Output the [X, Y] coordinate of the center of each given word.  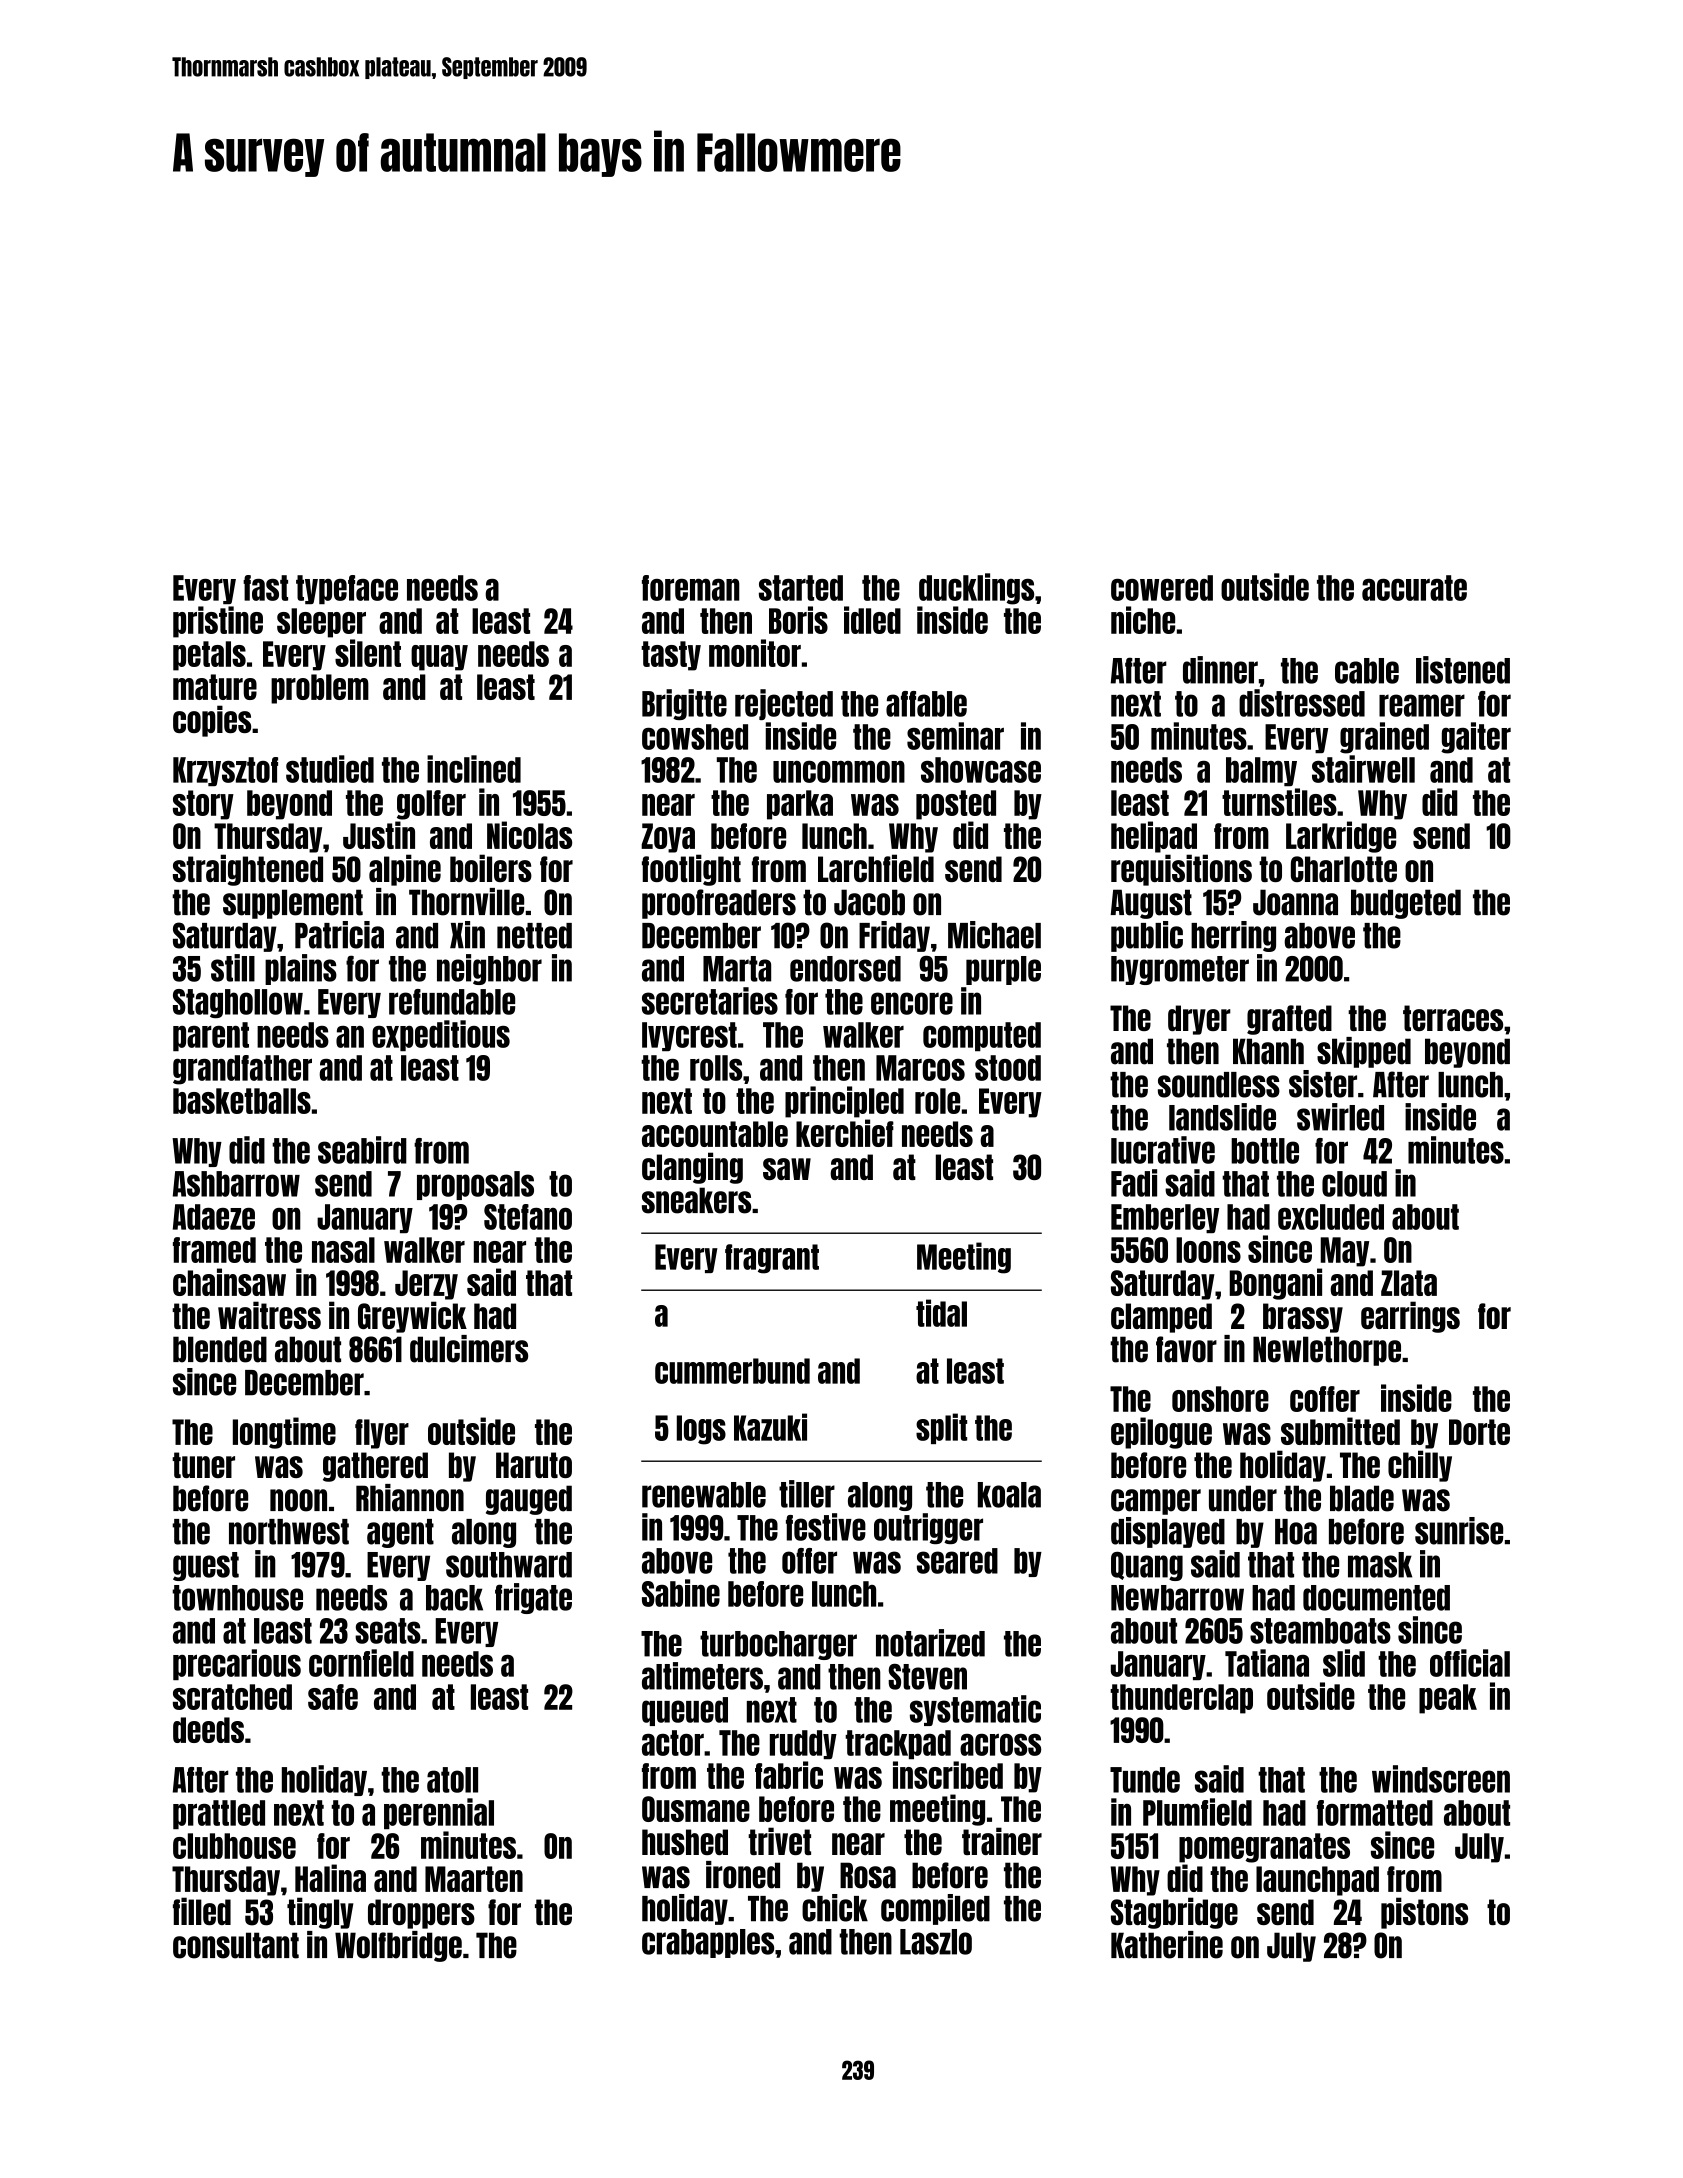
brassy [1303, 1318]
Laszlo [936, 1942]
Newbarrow [1177, 1598]
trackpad [898, 1744]
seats [388, 1631]
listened [1463, 670]
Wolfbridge [398, 1946]
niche [1143, 620]
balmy [1261, 771]
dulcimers [469, 1349]
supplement [293, 904]
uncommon [839, 772]
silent [368, 653]
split [941, 1428]
